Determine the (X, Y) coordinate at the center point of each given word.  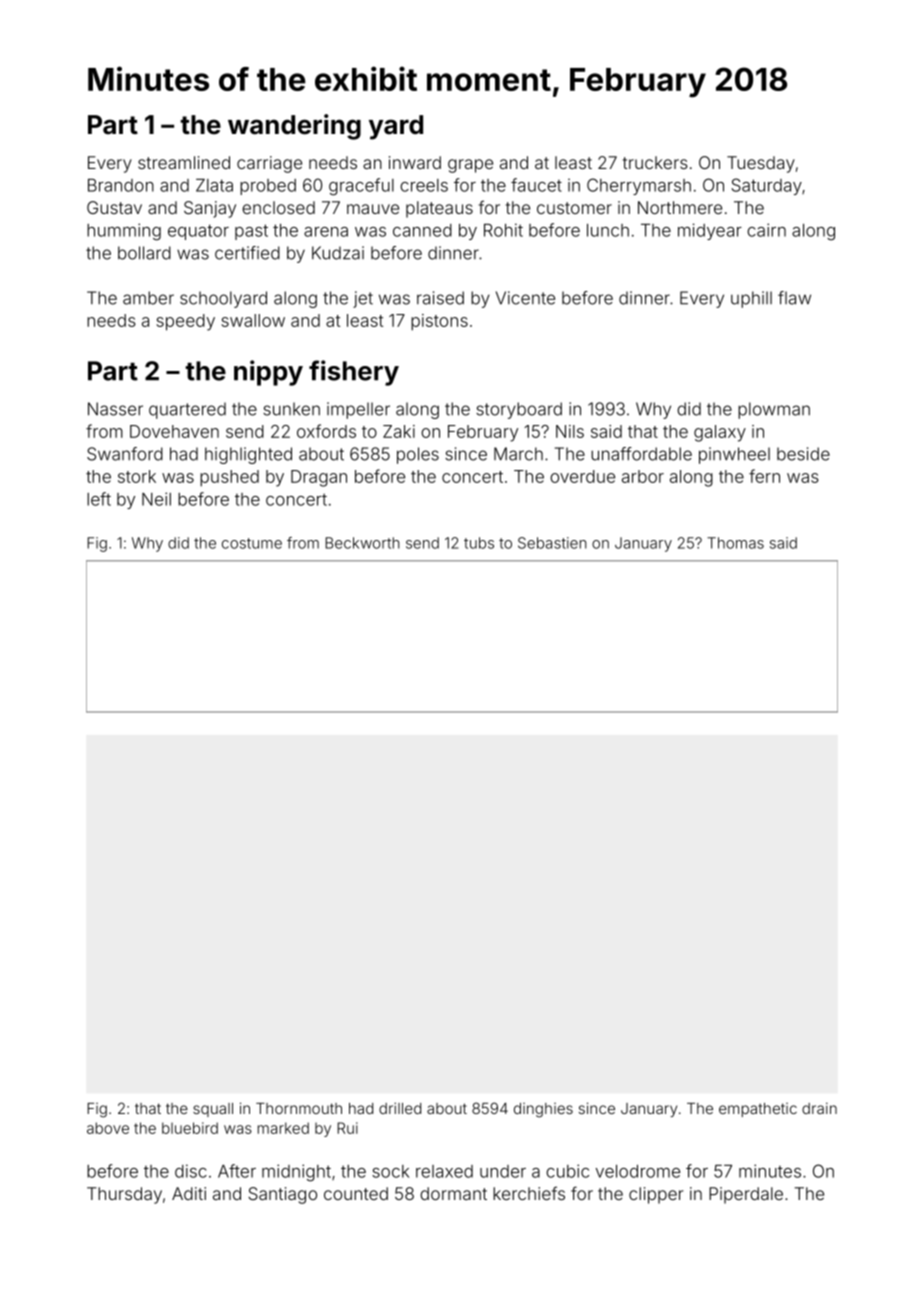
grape (470, 166)
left (99, 499)
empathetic (758, 1110)
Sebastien (552, 543)
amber (148, 298)
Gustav (114, 207)
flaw (794, 298)
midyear (710, 231)
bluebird (190, 1128)
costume (252, 543)
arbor (643, 476)
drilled (400, 1108)
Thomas (735, 543)
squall (213, 1110)
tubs (479, 543)
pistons (439, 322)
